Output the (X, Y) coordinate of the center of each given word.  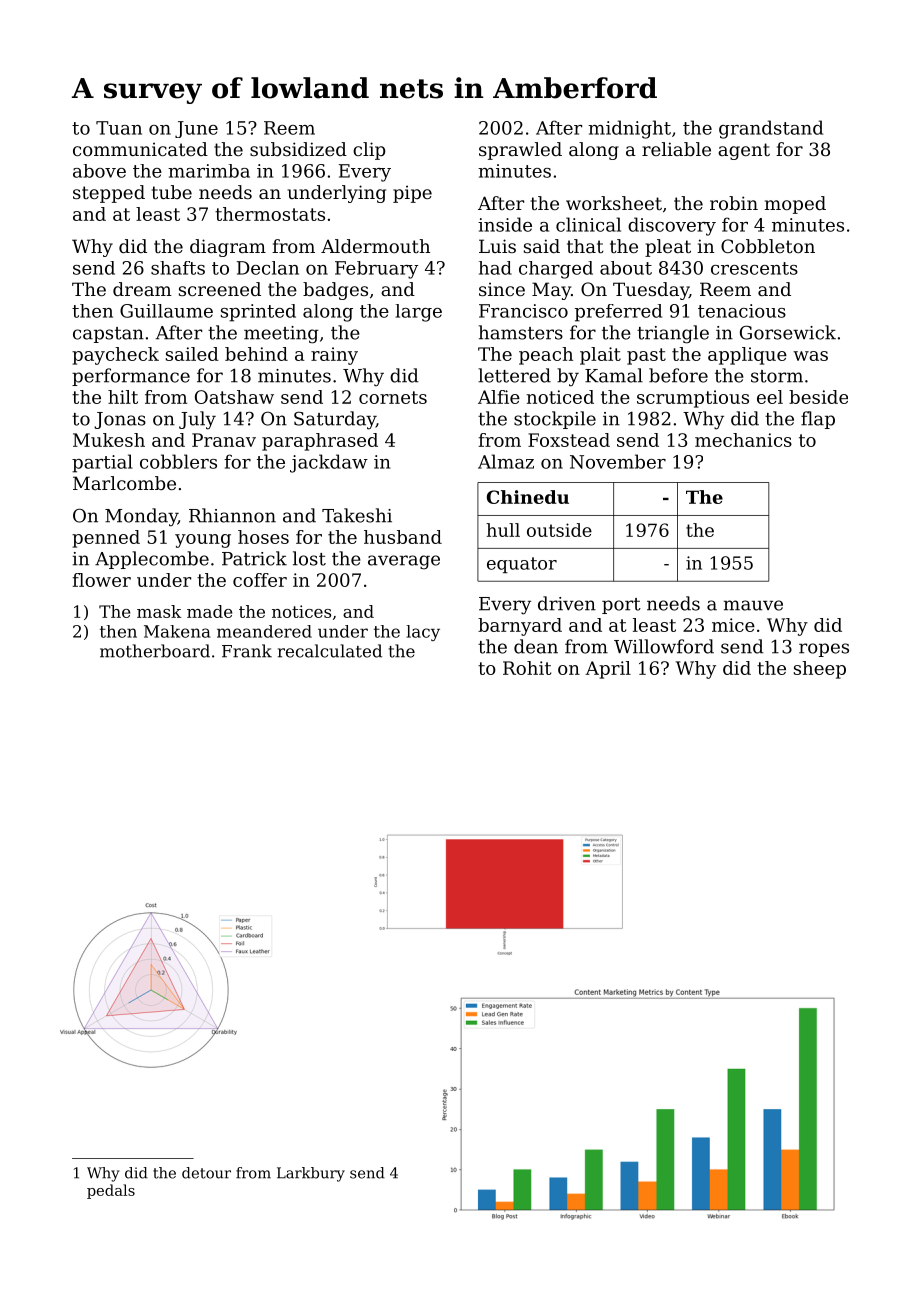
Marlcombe (124, 483)
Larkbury (311, 1174)
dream (142, 289)
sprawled (520, 151)
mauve (753, 605)
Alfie (499, 397)
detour (206, 1173)
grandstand (771, 129)
